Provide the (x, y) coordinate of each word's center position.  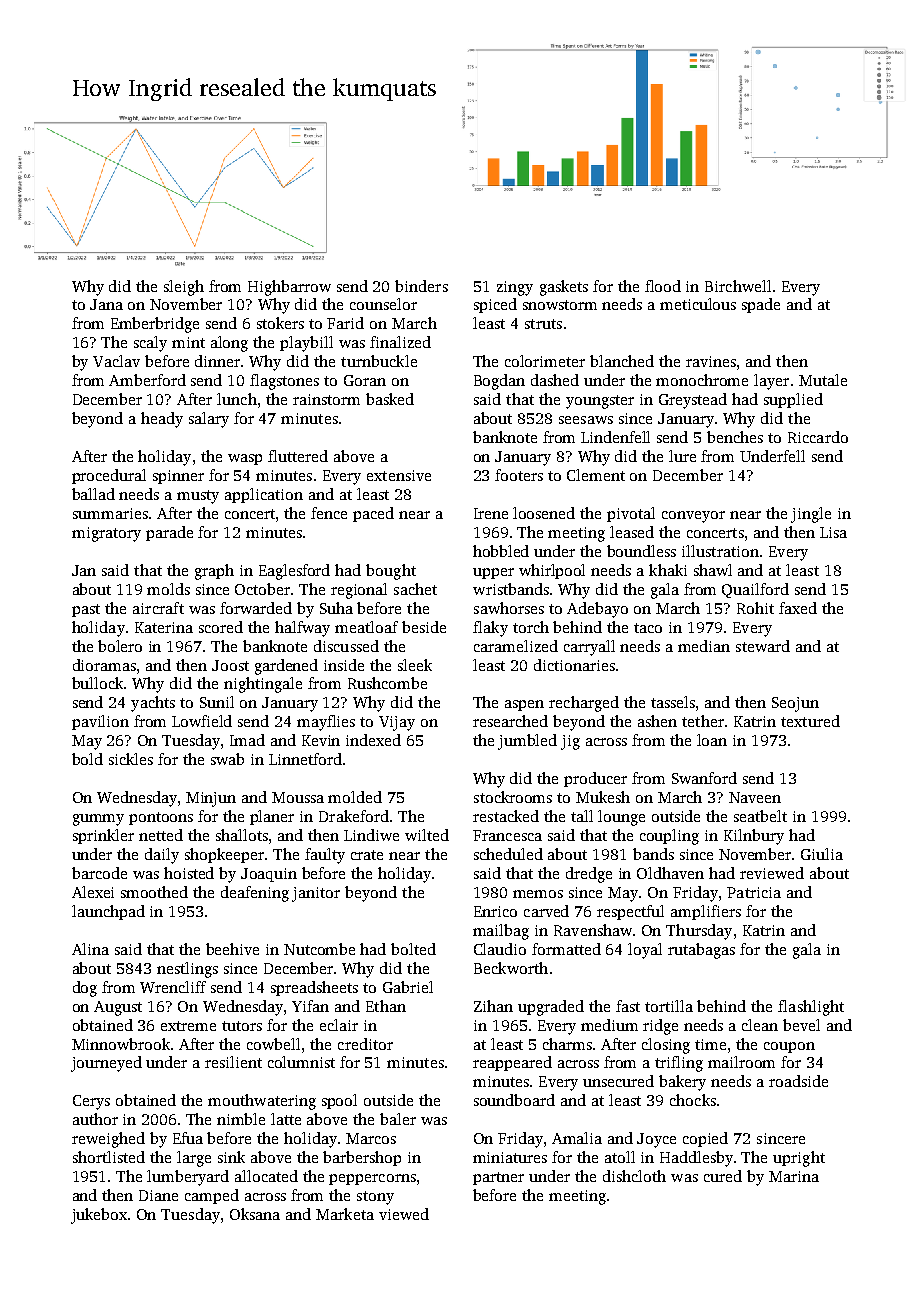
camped (212, 1196)
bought (391, 572)
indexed (373, 740)
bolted (413, 949)
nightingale (263, 685)
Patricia (754, 892)
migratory (106, 534)
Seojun (795, 704)
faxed (798, 608)
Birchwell (738, 286)
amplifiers (706, 912)
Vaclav (116, 361)
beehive (232, 949)
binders (421, 286)
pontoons (161, 818)
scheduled (508, 854)
